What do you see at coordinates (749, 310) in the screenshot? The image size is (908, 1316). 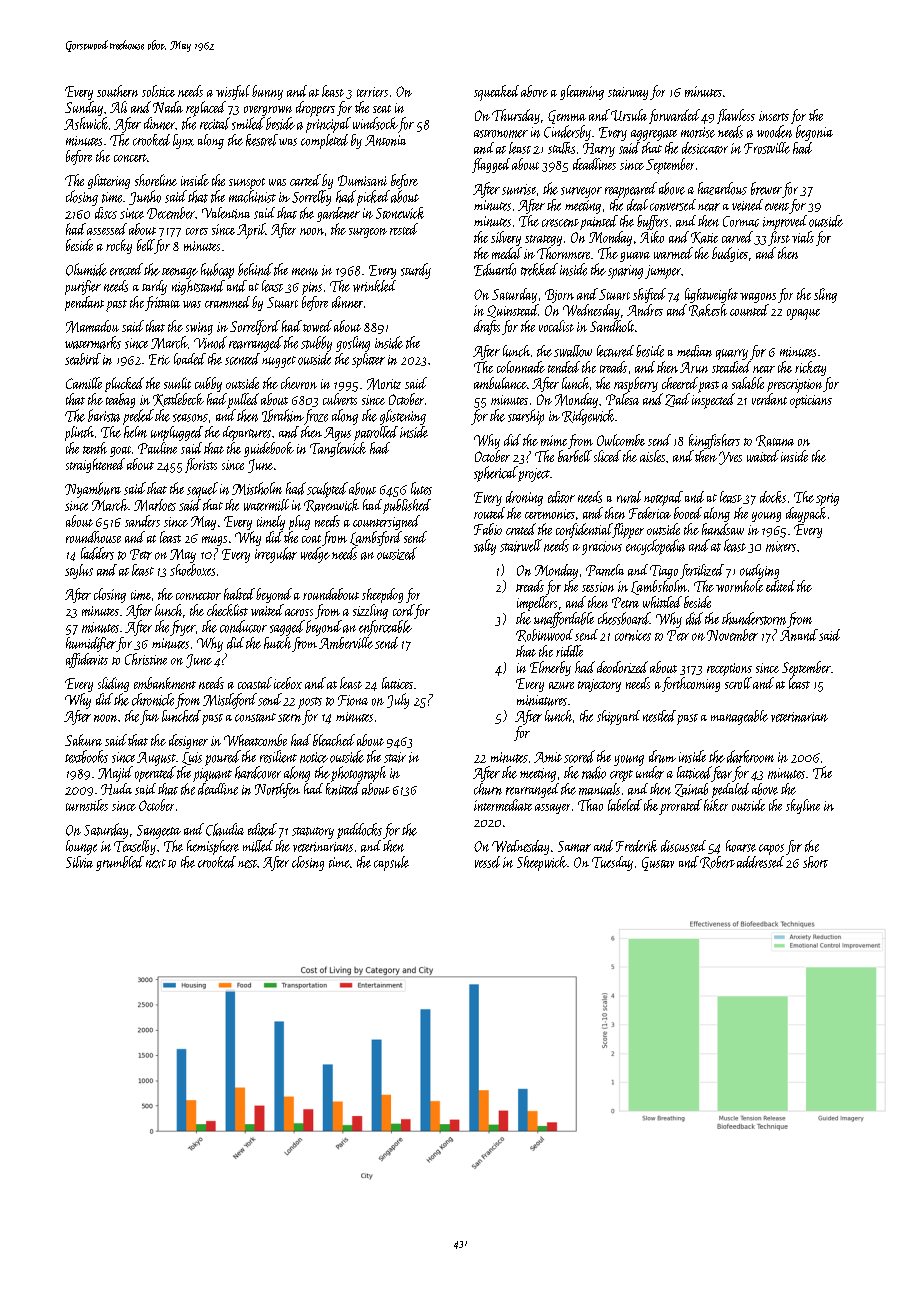 I see `counted` at bounding box center [749, 310].
